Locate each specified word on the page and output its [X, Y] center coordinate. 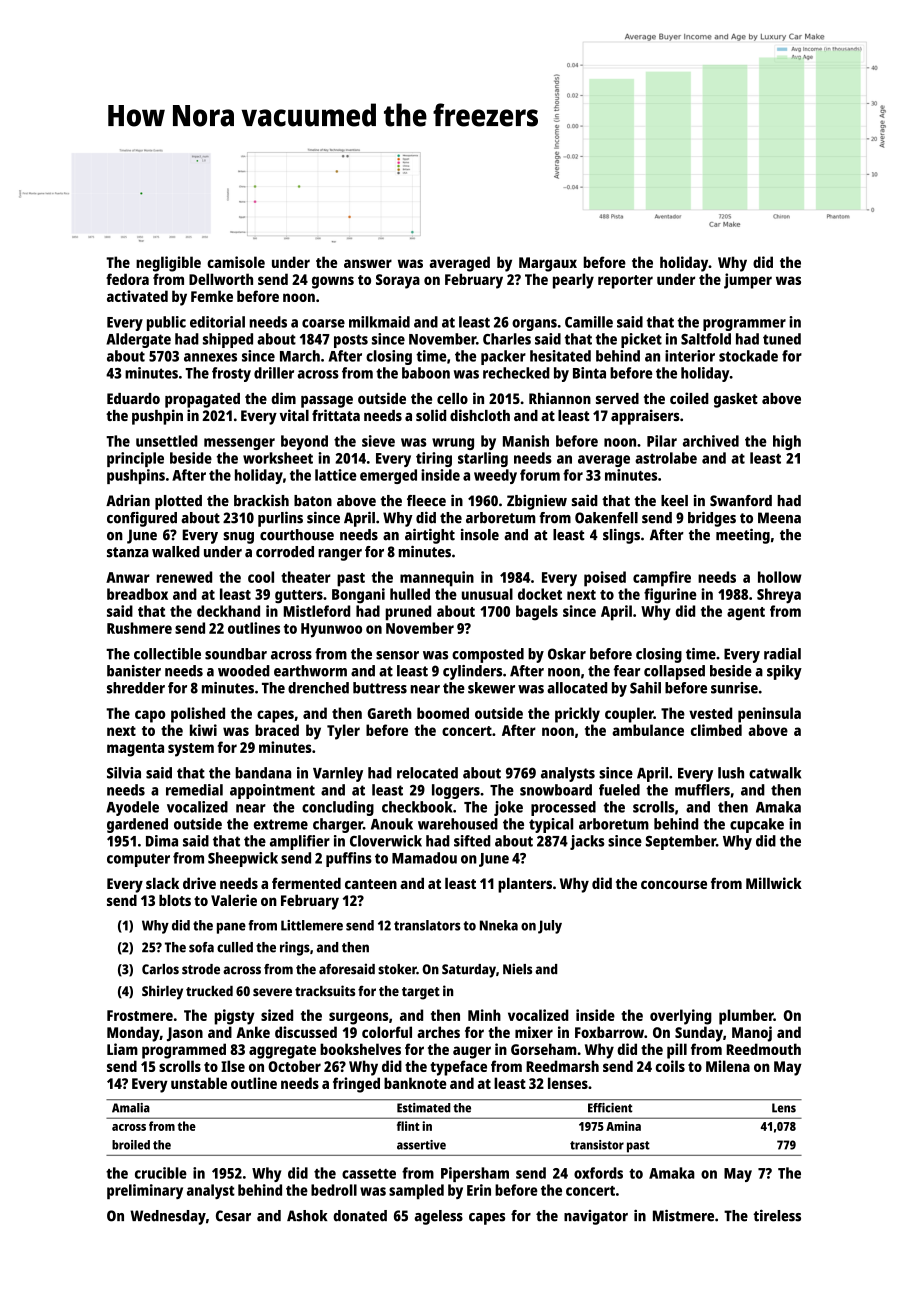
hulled [410, 594]
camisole [236, 262]
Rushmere [139, 628]
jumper [748, 281]
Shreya [779, 596]
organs [534, 325]
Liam [122, 1049]
